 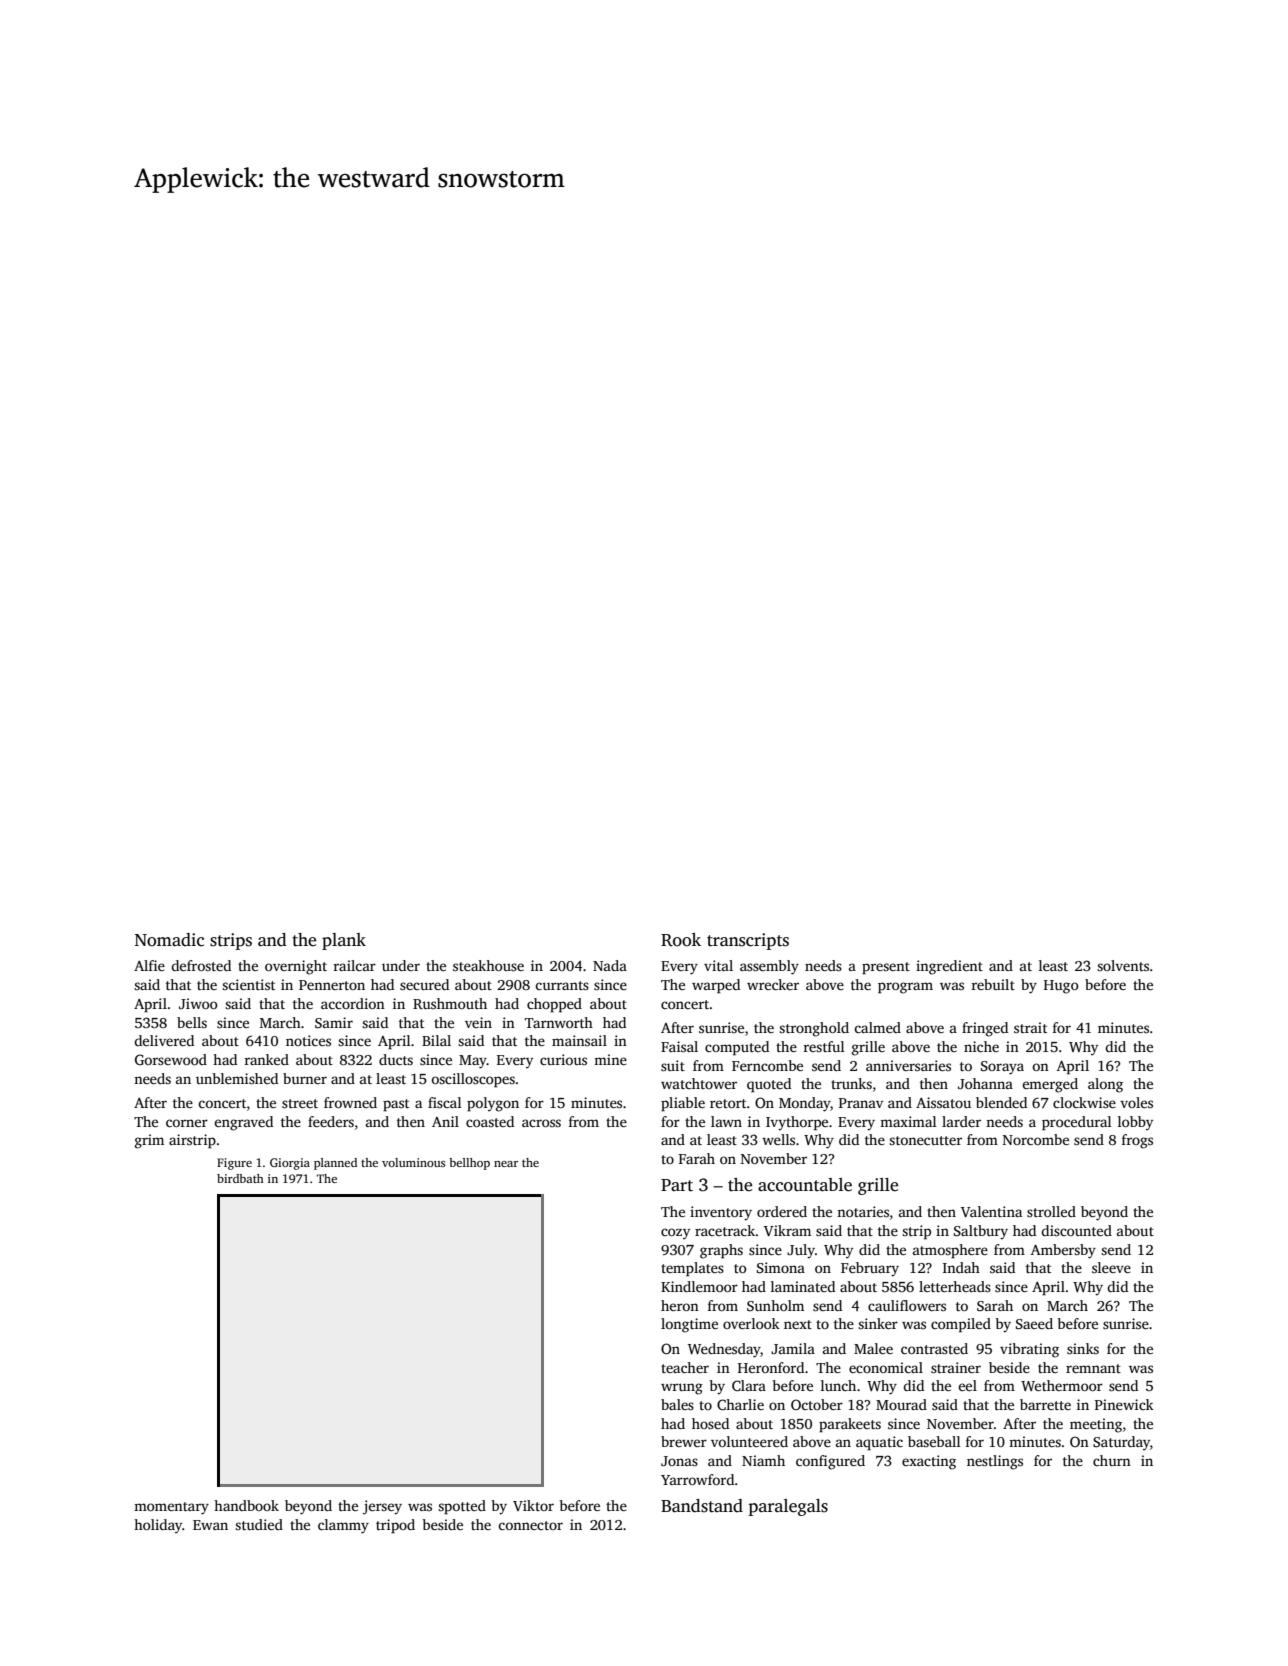 What do you see at coordinates (805, 1185) in the screenshot?
I see `accountable` at bounding box center [805, 1185].
